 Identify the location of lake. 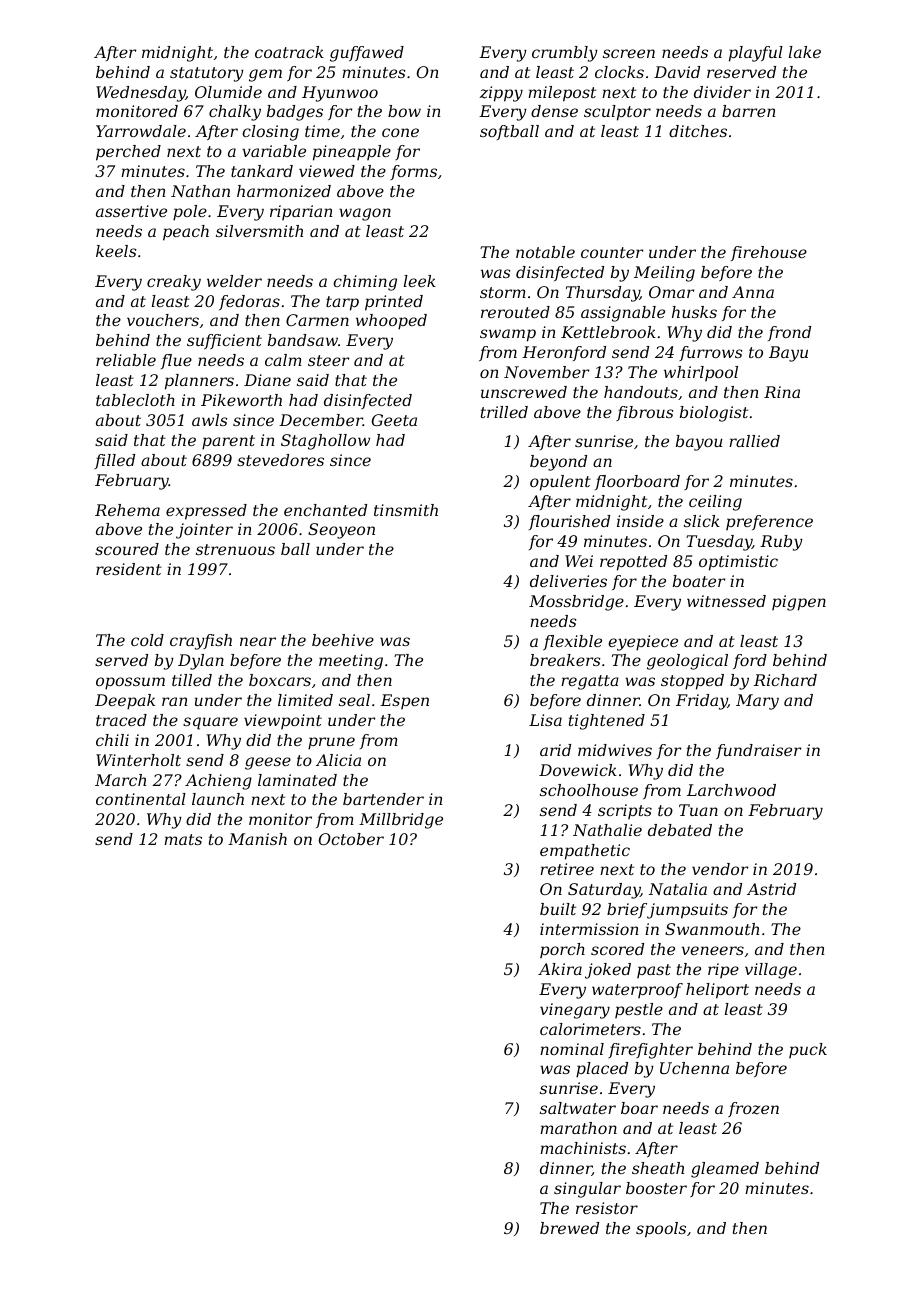
(805, 52).
